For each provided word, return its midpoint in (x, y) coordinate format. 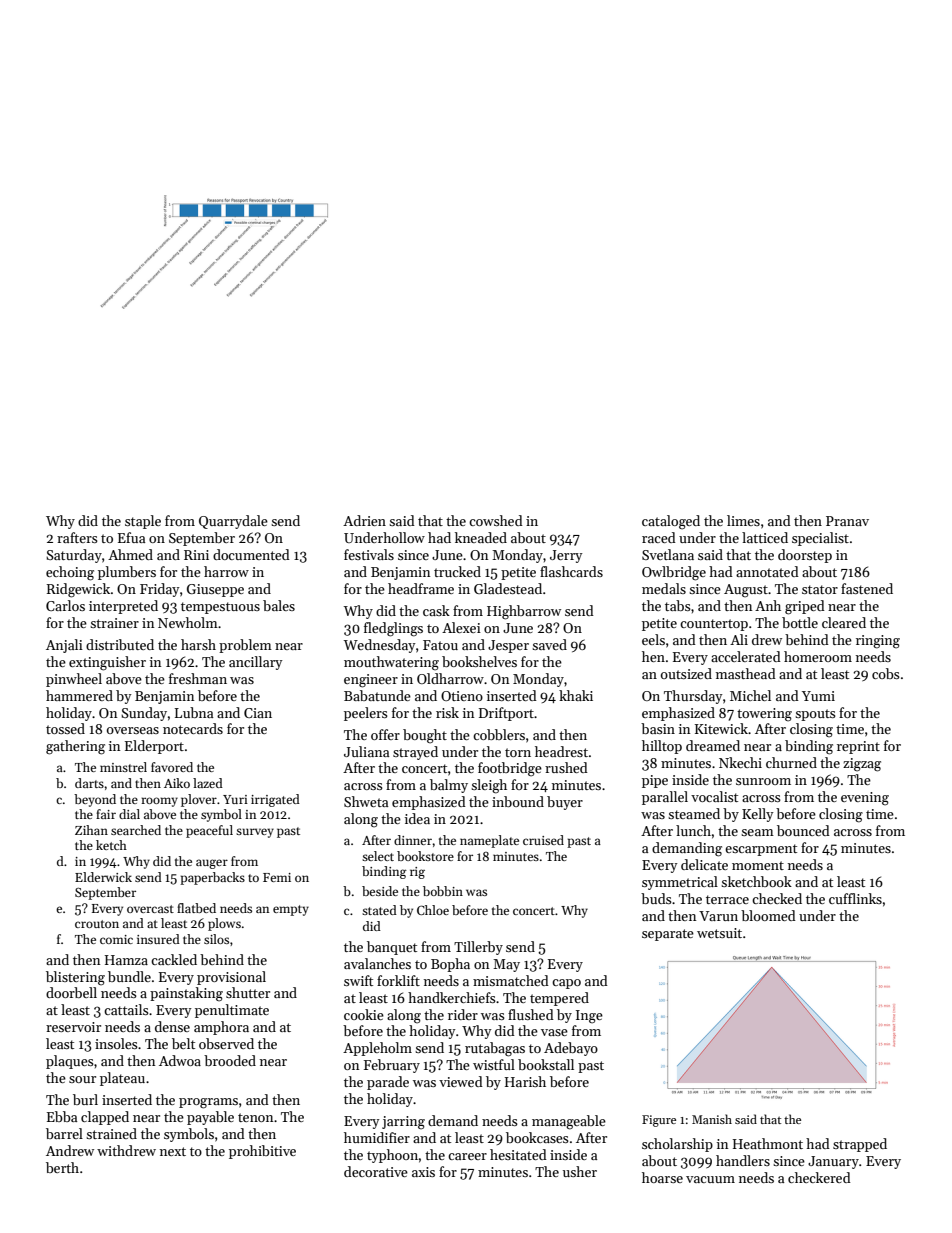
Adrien (364, 520)
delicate (704, 864)
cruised (543, 840)
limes (743, 520)
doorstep (805, 556)
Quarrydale (233, 522)
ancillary (256, 663)
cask (436, 610)
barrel (64, 1133)
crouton (97, 924)
